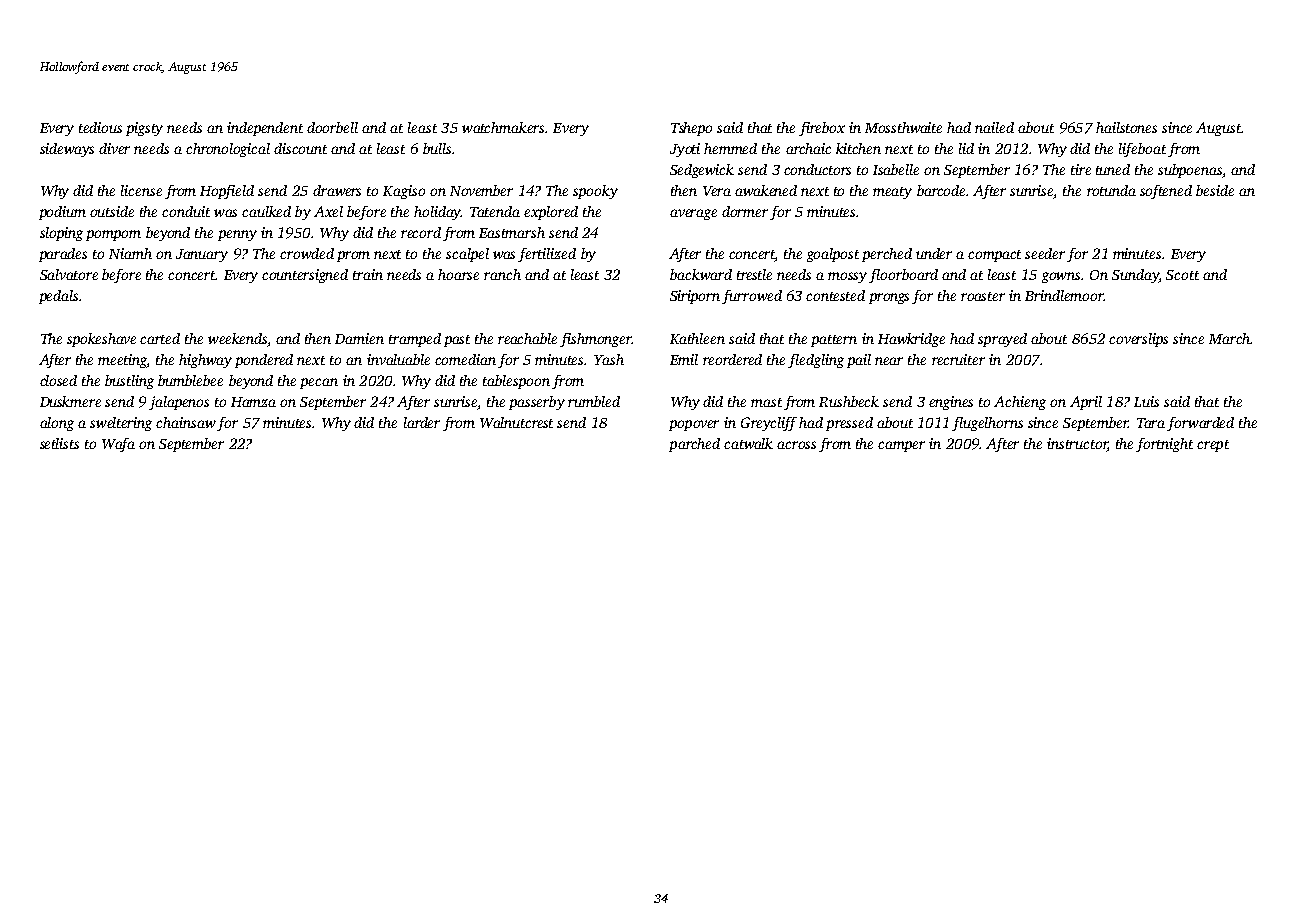  What do you see at coordinates (994, 127) in the screenshot?
I see `nailed` at bounding box center [994, 127].
